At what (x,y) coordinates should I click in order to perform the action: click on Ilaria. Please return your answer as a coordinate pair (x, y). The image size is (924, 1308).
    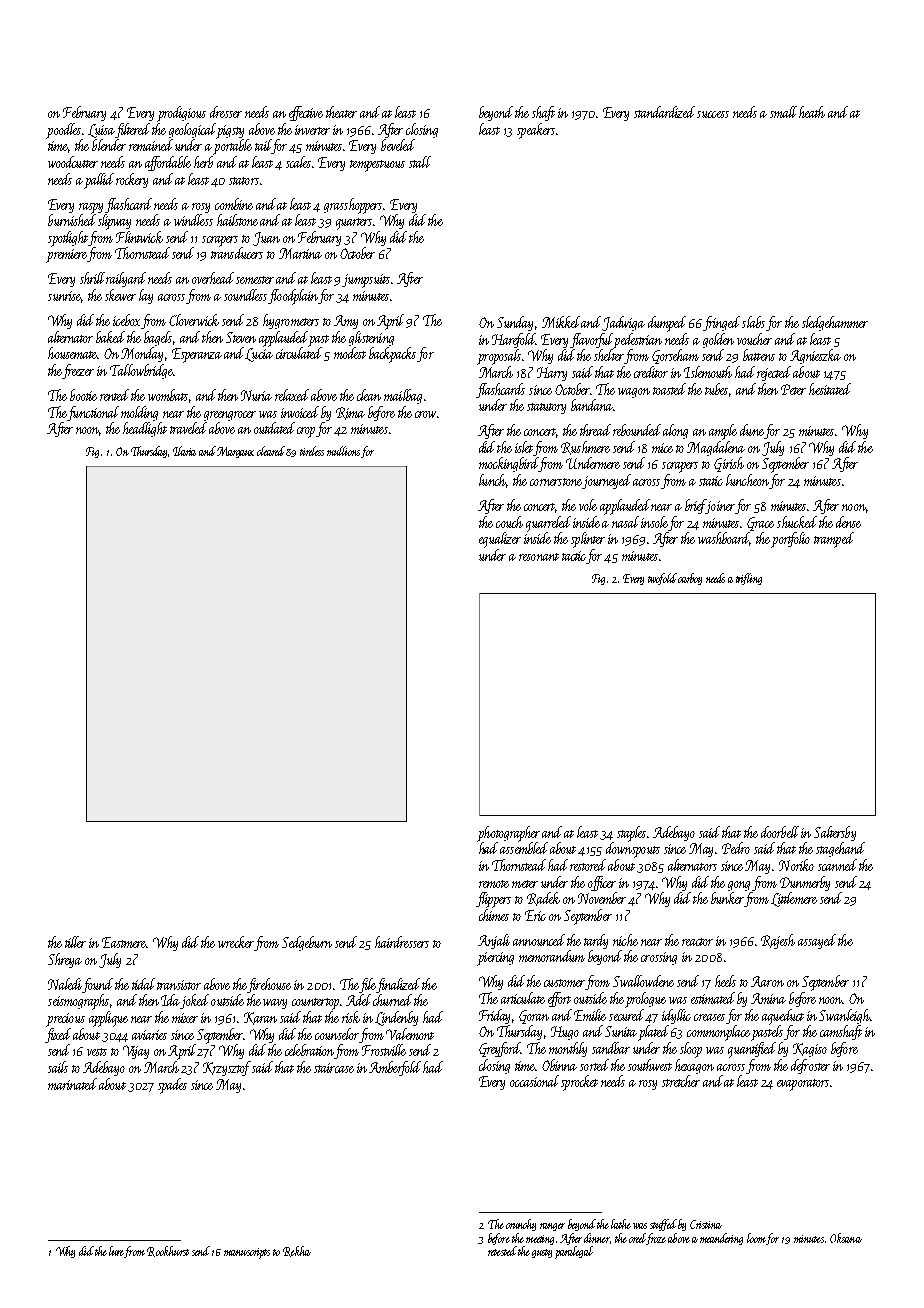
    Looking at the image, I should click on (184, 451).
